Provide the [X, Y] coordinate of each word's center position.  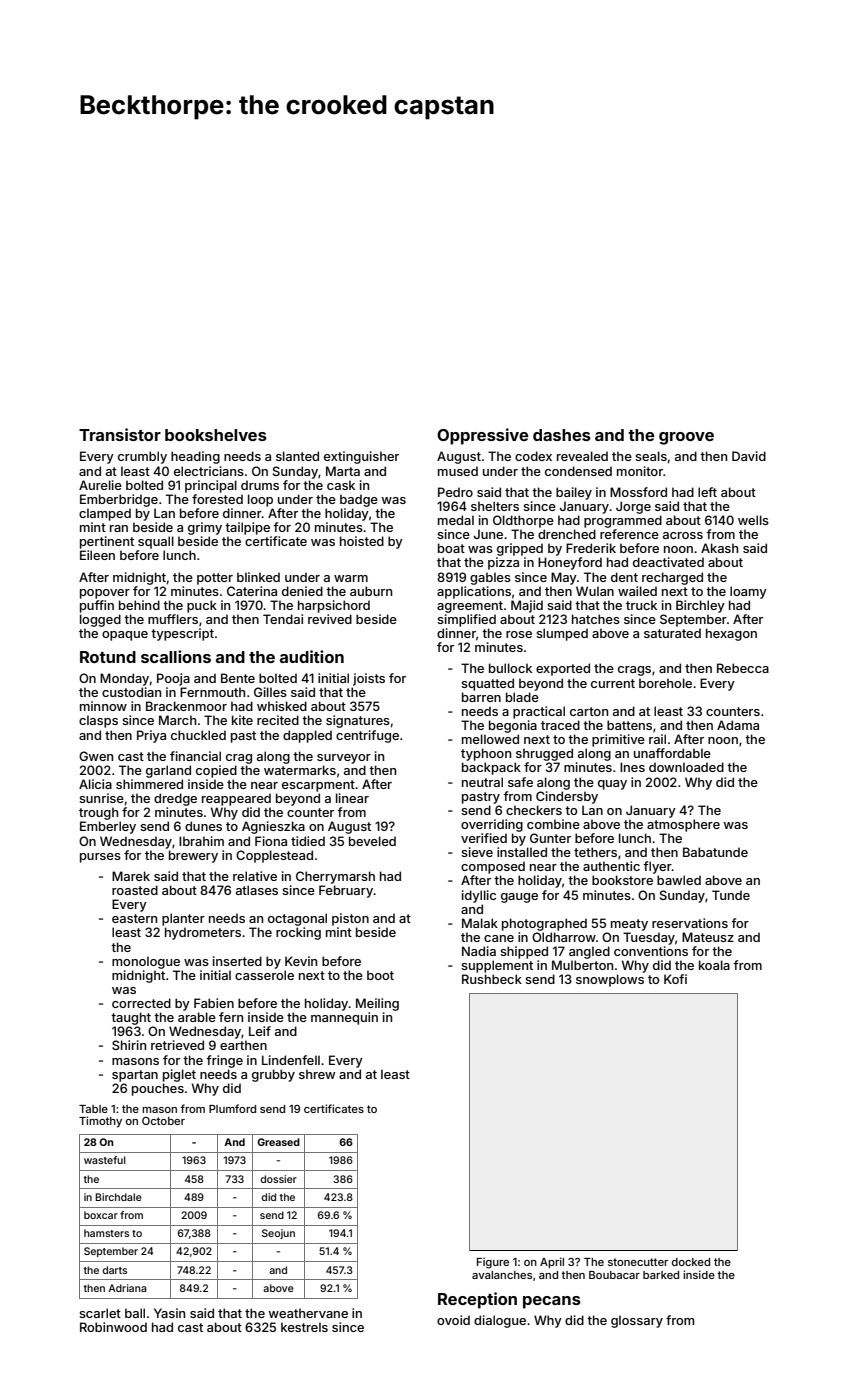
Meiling [377, 1004]
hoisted [362, 541]
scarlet [100, 1313]
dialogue [500, 1321]
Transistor [120, 434]
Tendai [283, 619]
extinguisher [361, 457]
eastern [134, 918]
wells [753, 520]
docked [691, 1262]
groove [686, 438]
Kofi [675, 979]
